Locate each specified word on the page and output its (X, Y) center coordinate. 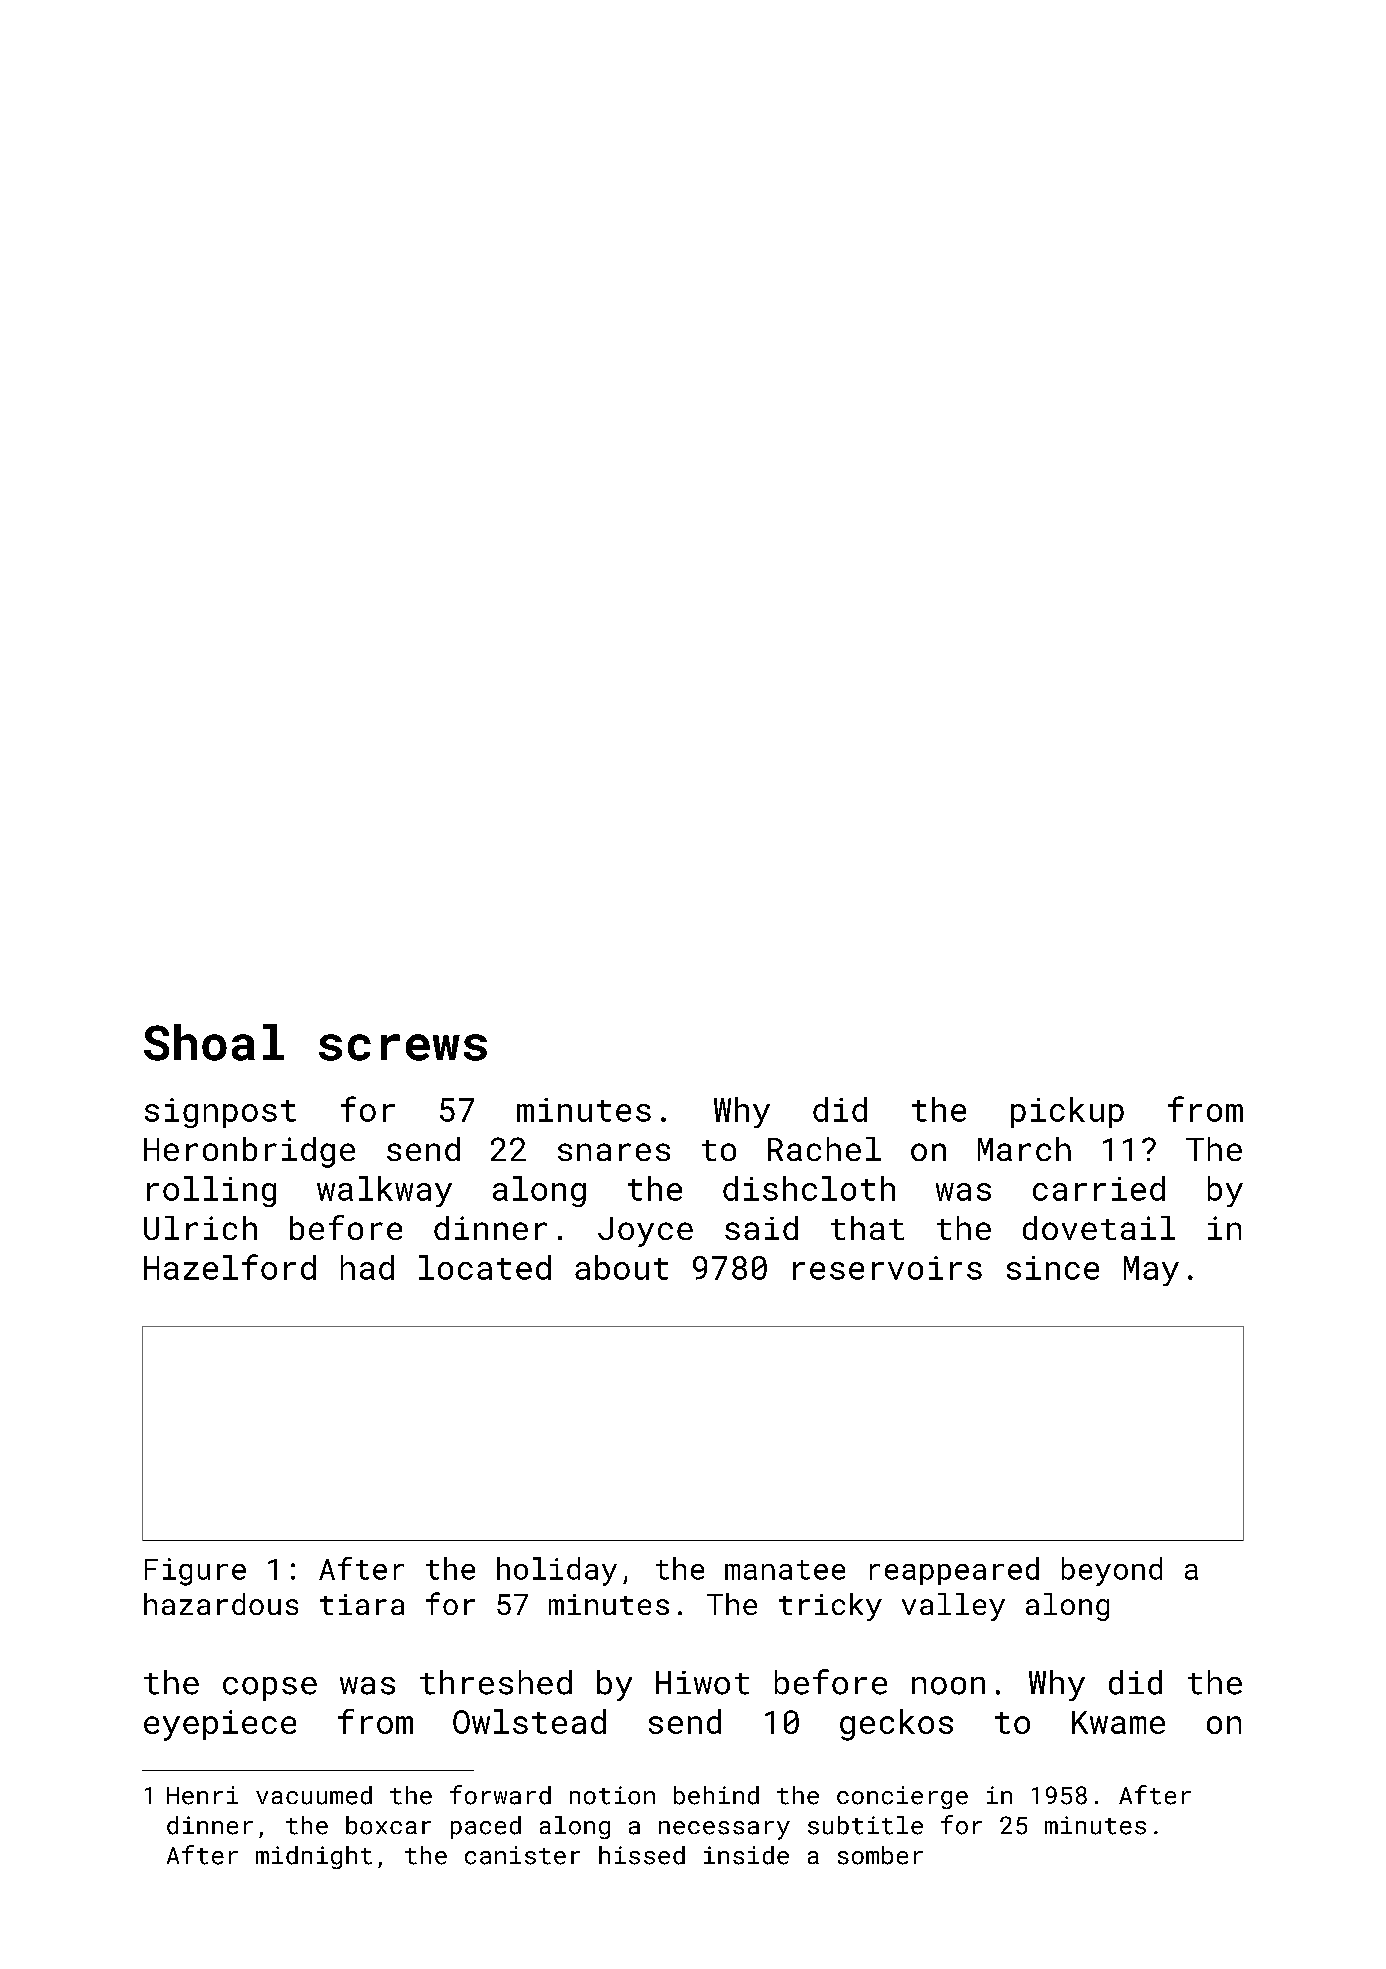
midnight (314, 1857)
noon (948, 1686)
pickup (1067, 1112)
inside (746, 1855)
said (761, 1228)
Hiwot (702, 1683)
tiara (362, 1604)
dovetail (1099, 1228)
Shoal (214, 1042)
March (1024, 1149)
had (367, 1267)
